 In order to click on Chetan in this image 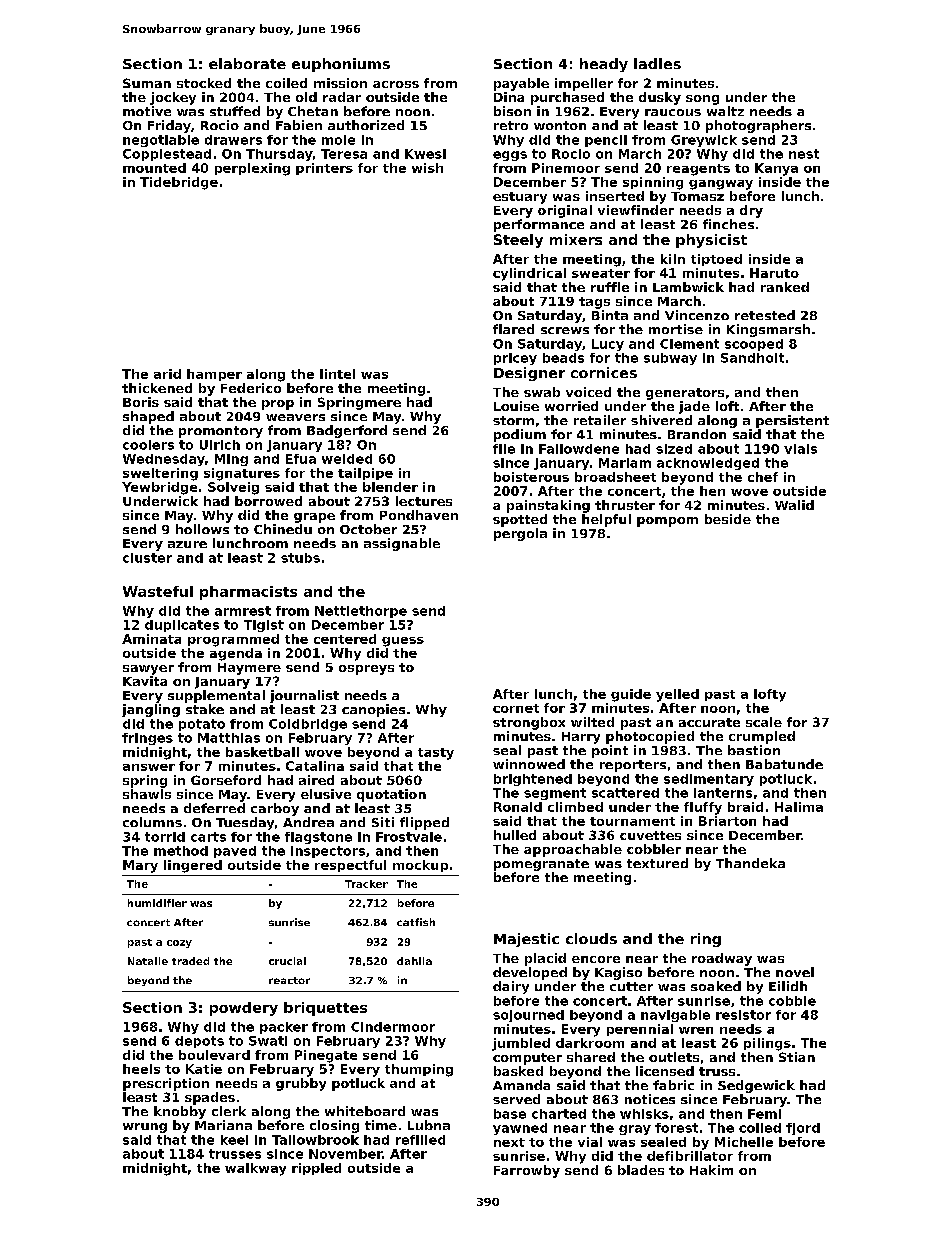, I will do `click(313, 111)`.
